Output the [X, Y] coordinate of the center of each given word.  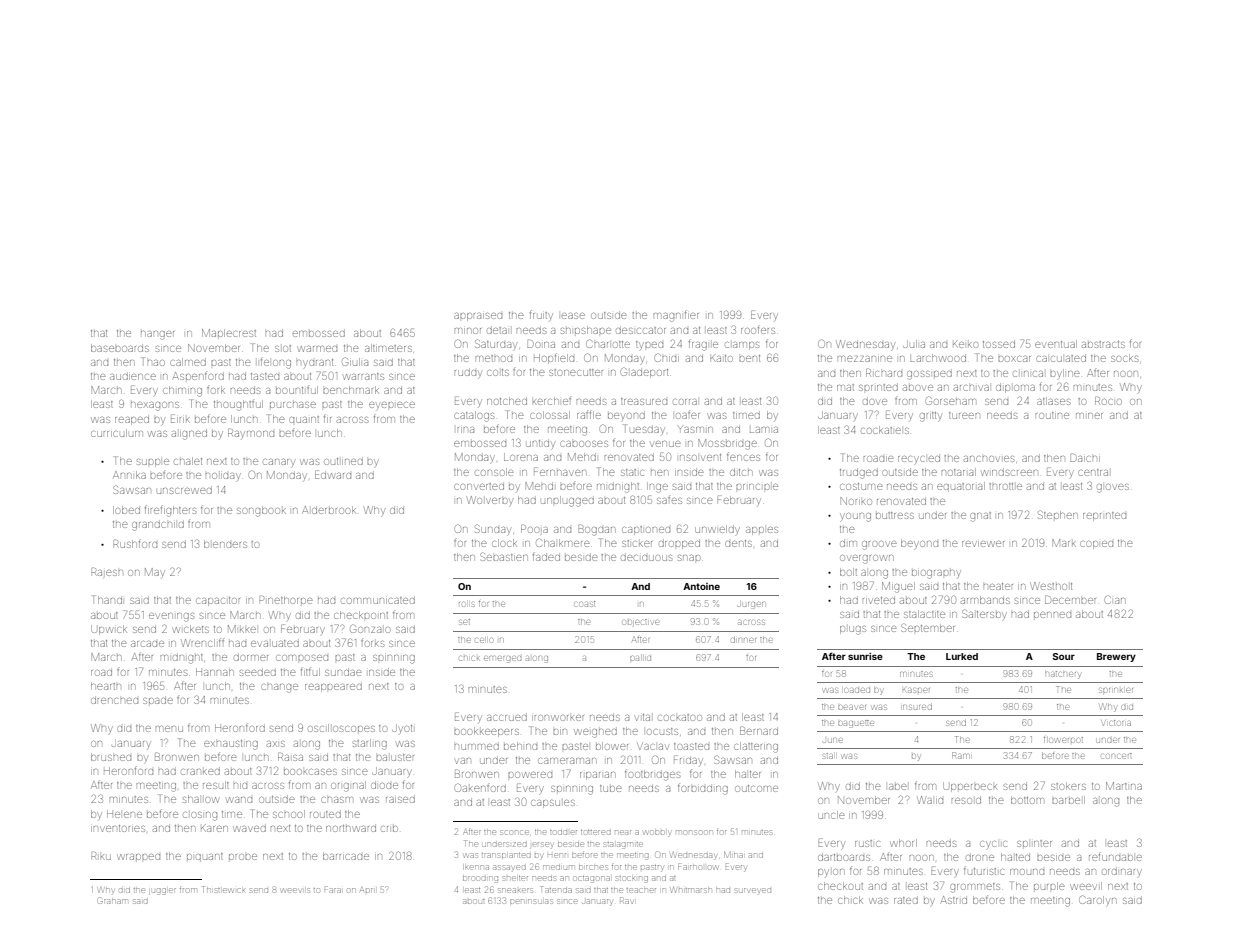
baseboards [120, 348]
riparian [597, 776]
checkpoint [361, 615]
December [1070, 600]
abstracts [1103, 344]
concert [1116, 756]
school [289, 814]
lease [573, 316]
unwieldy [717, 529]
